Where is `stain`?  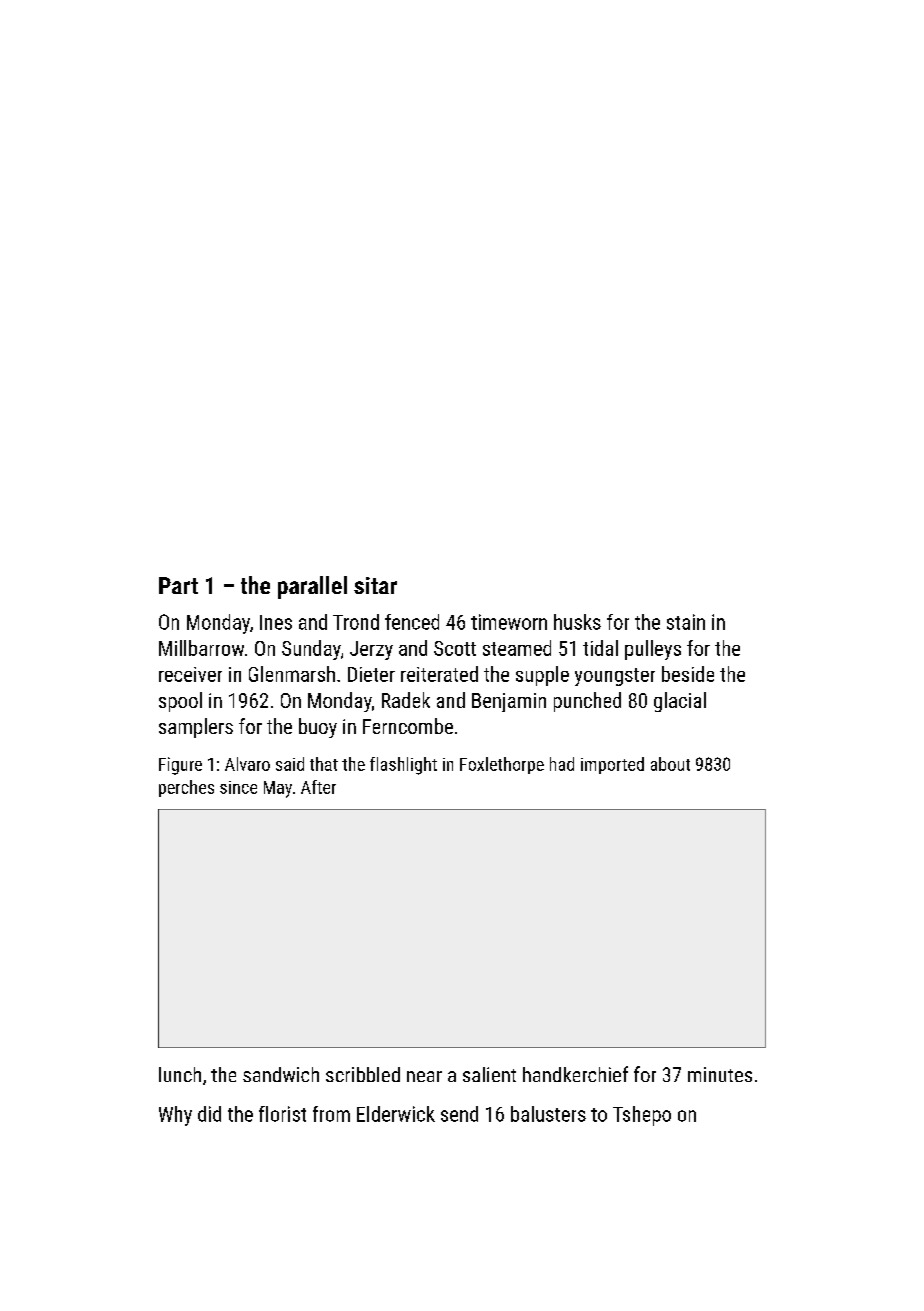 stain is located at coordinates (686, 622).
